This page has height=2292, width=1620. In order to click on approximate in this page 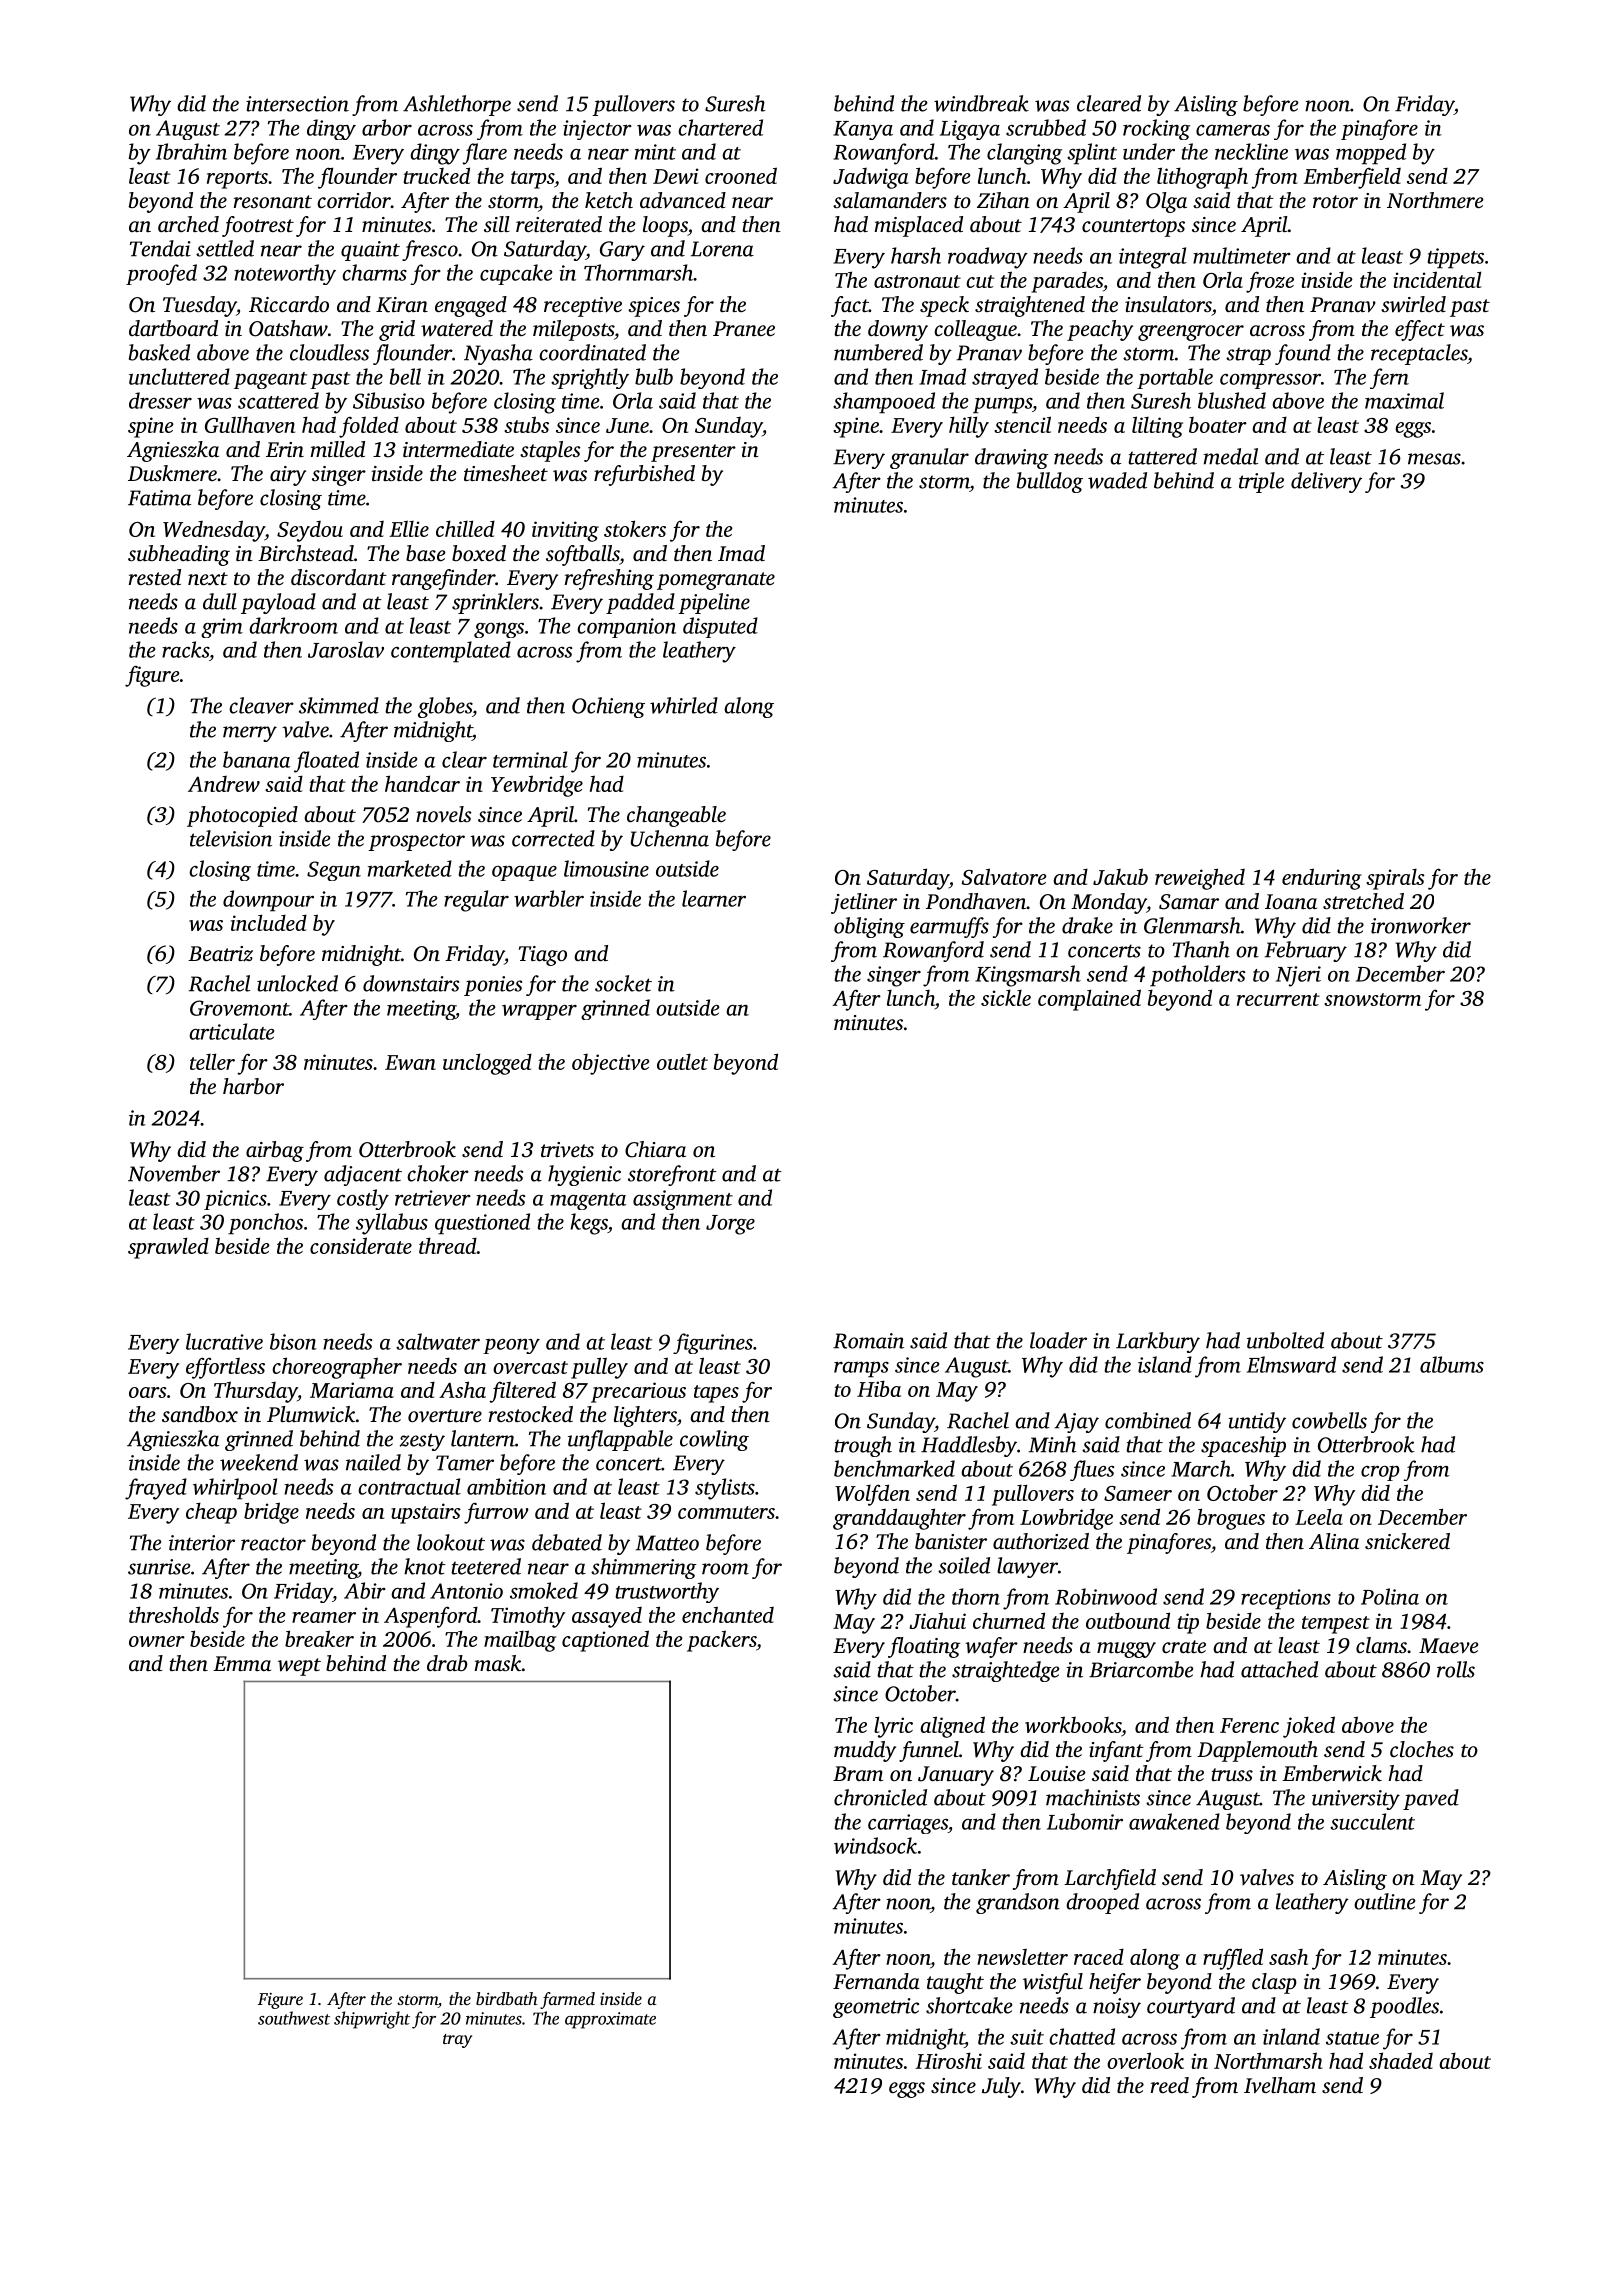, I will do `click(610, 2020)`.
